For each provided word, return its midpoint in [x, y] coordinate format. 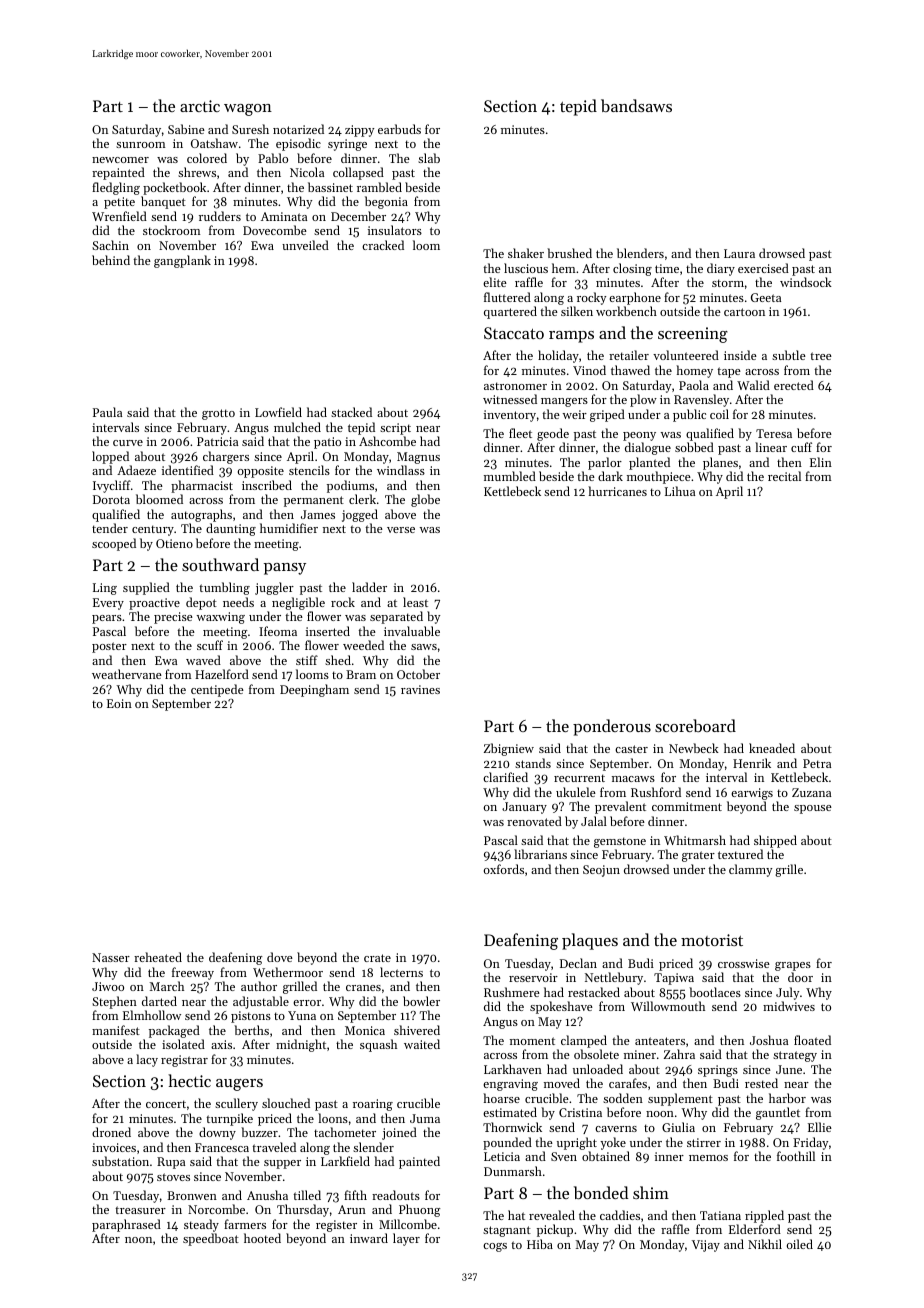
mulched [297, 427]
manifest [116, 1030]
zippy [359, 131]
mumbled [510, 476]
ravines [420, 689]
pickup [555, 1230]
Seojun [601, 871]
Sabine [186, 129]
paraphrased [126, 1225]
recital [784, 476]
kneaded [772, 748]
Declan [578, 963]
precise [173, 618]
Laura [739, 253]
